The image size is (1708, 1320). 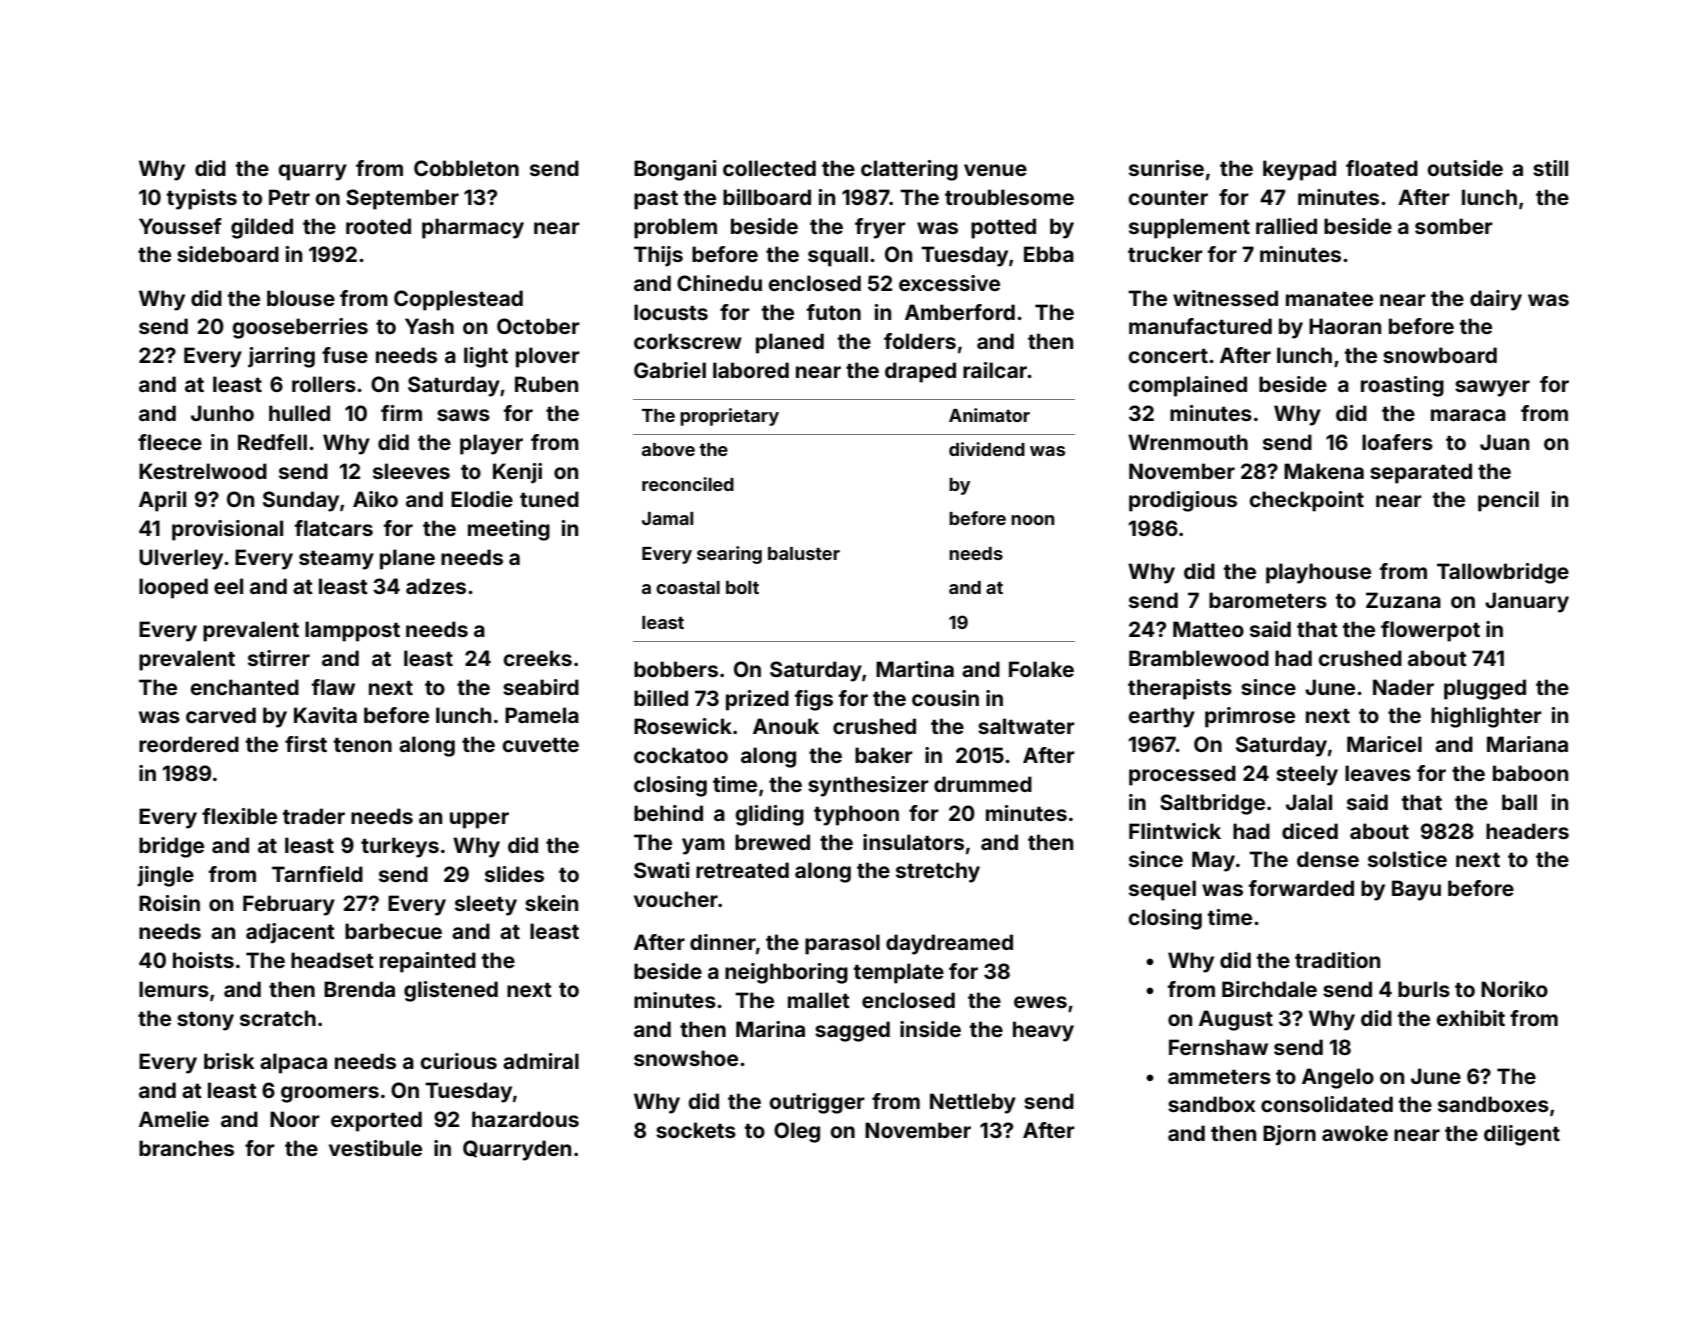 What do you see at coordinates (688, 484) in the page?
I see `reconciled` at bounding box center [688, 484].
